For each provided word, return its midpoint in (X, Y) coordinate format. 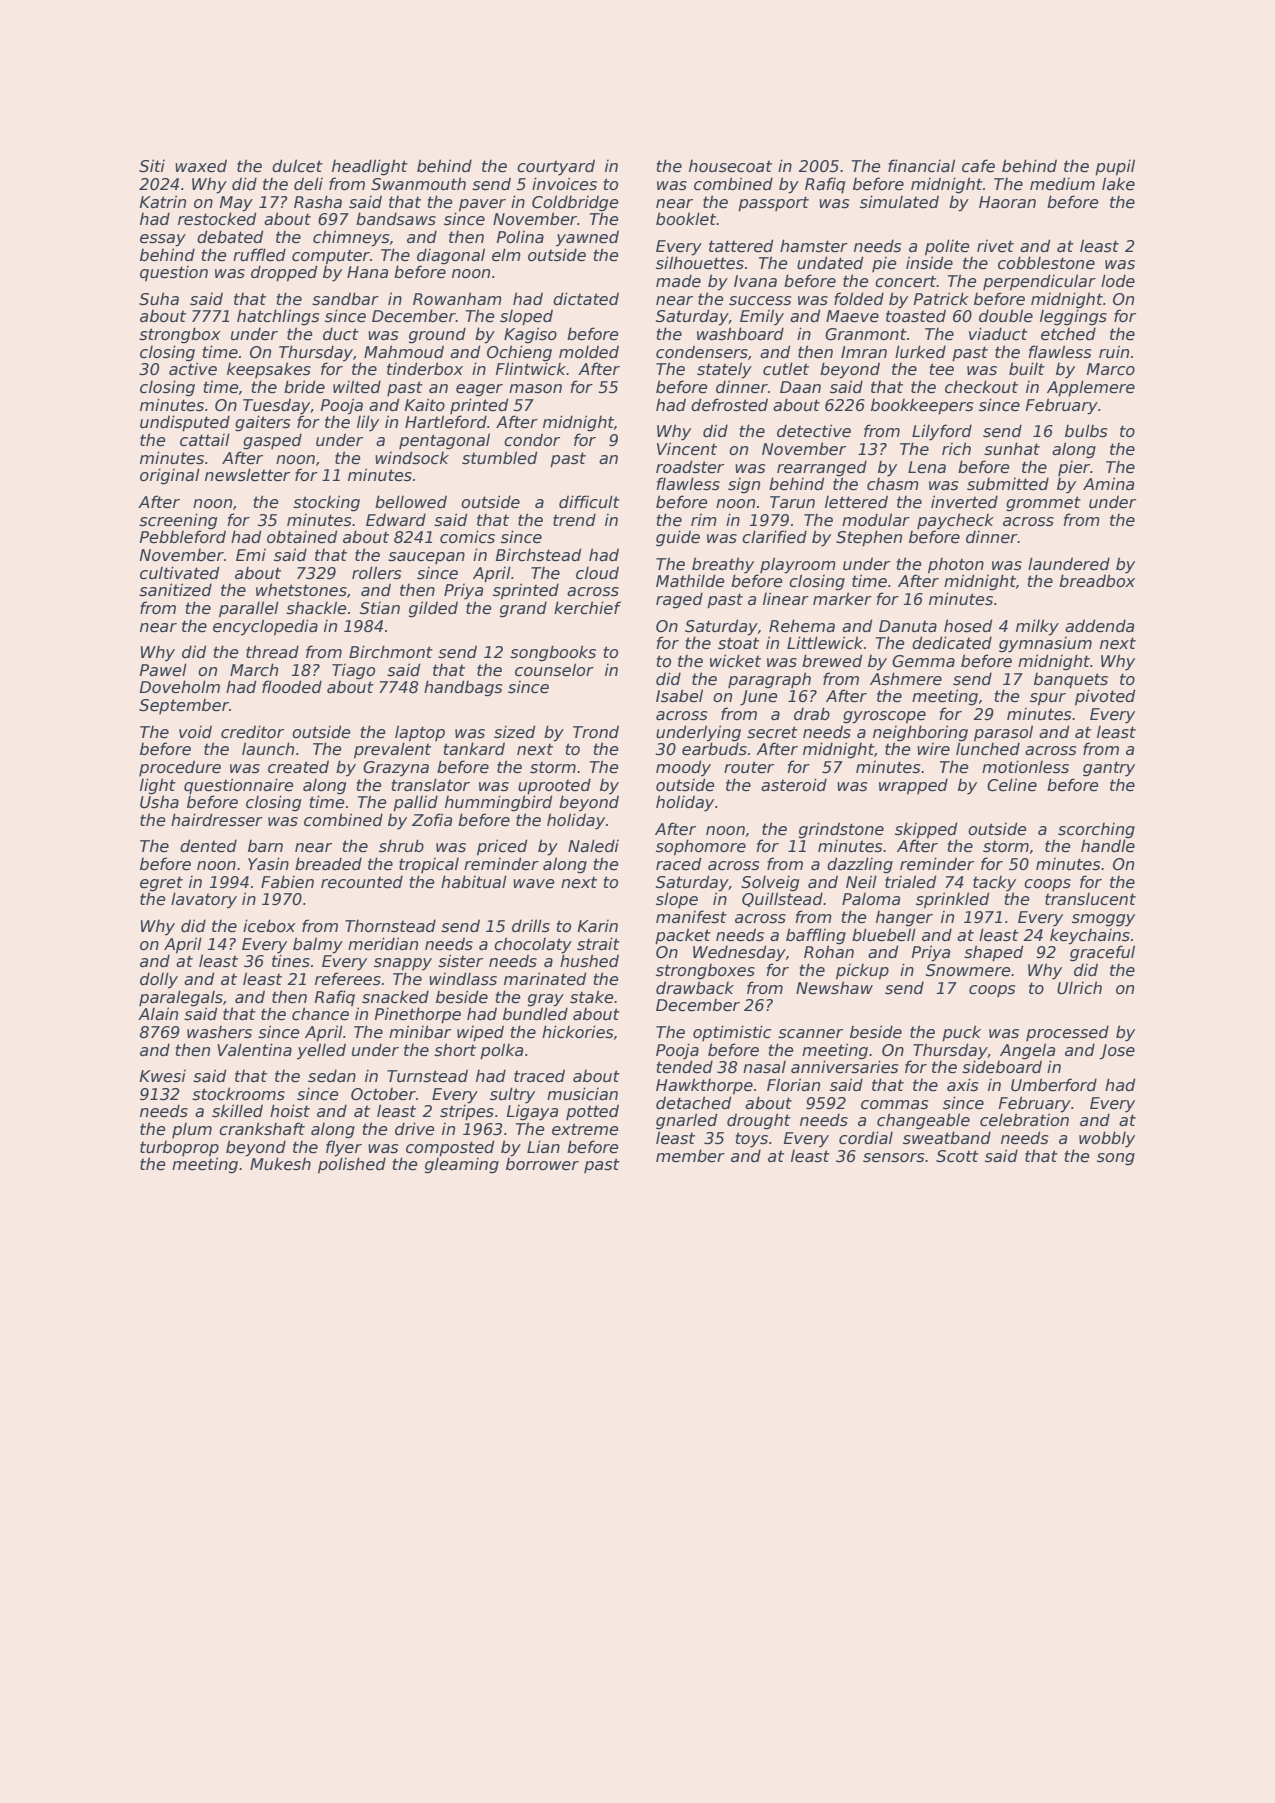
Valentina (254, 1050)
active (193, 369)
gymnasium (1045, 645)
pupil (1115, 167)
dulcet (297, 166)
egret (161, 884)
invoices (564, 184)
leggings (1073, 317)
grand (523, 609)
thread (272, 652)
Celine (1012, 785)
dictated (586, 299)
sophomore (701, 847)
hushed (589, 961)
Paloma (871, 899)
